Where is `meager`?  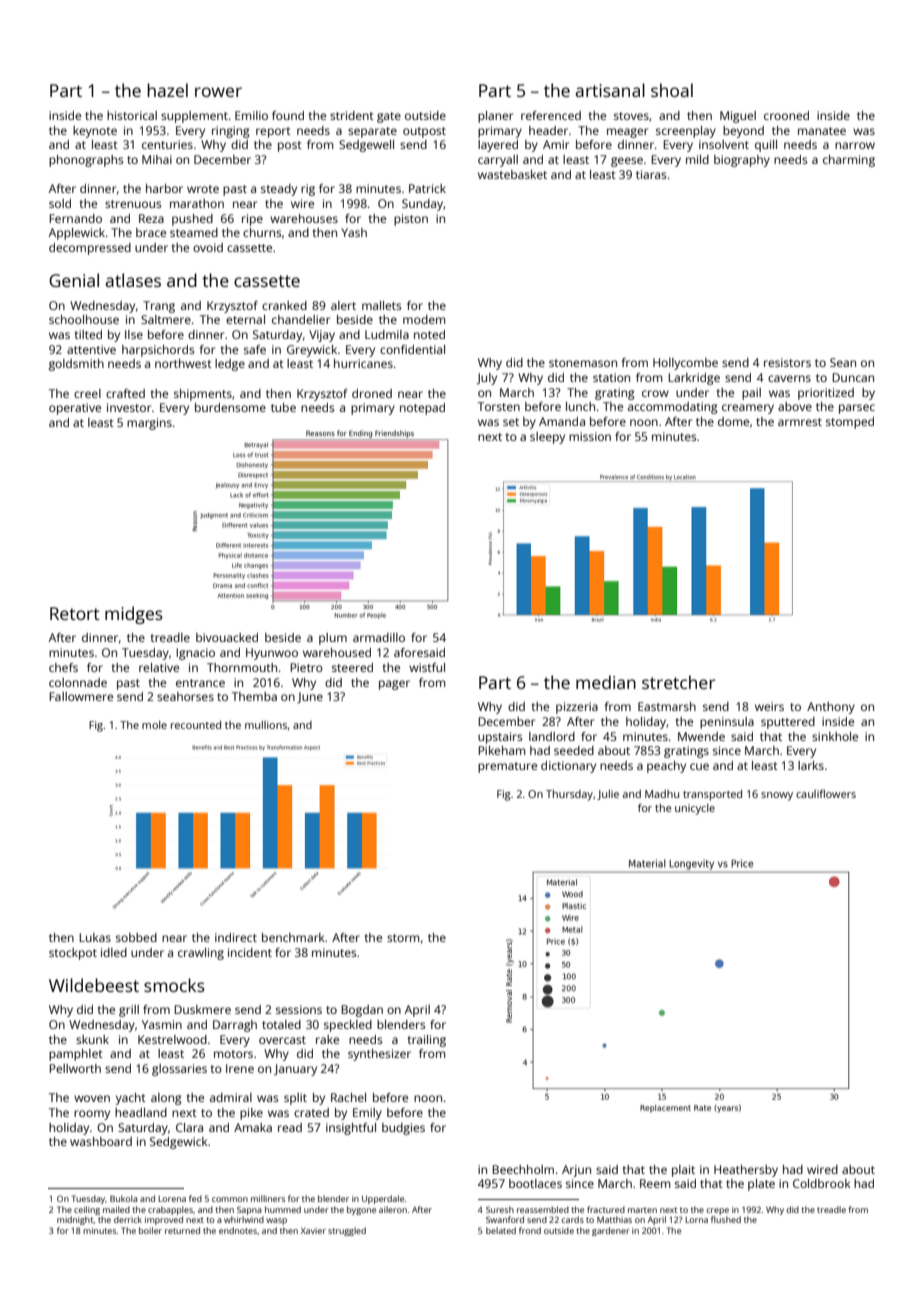 meager is located at coordinates (627, 133).
